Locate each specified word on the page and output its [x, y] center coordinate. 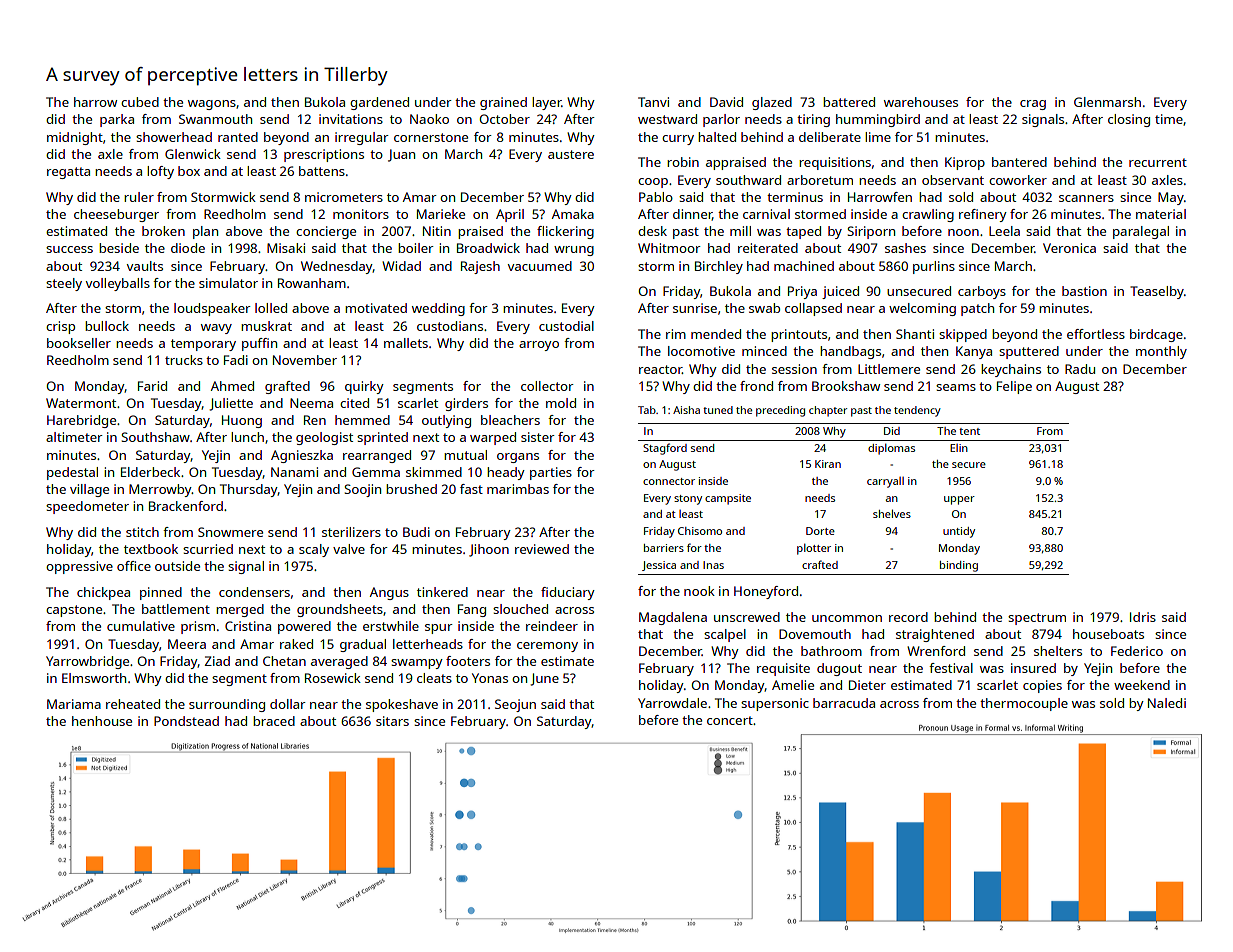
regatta [68, 173]
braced [274, 721]
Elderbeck [150, 472]
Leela [1004, 231]
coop [653, 183]
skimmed [434, 472]
